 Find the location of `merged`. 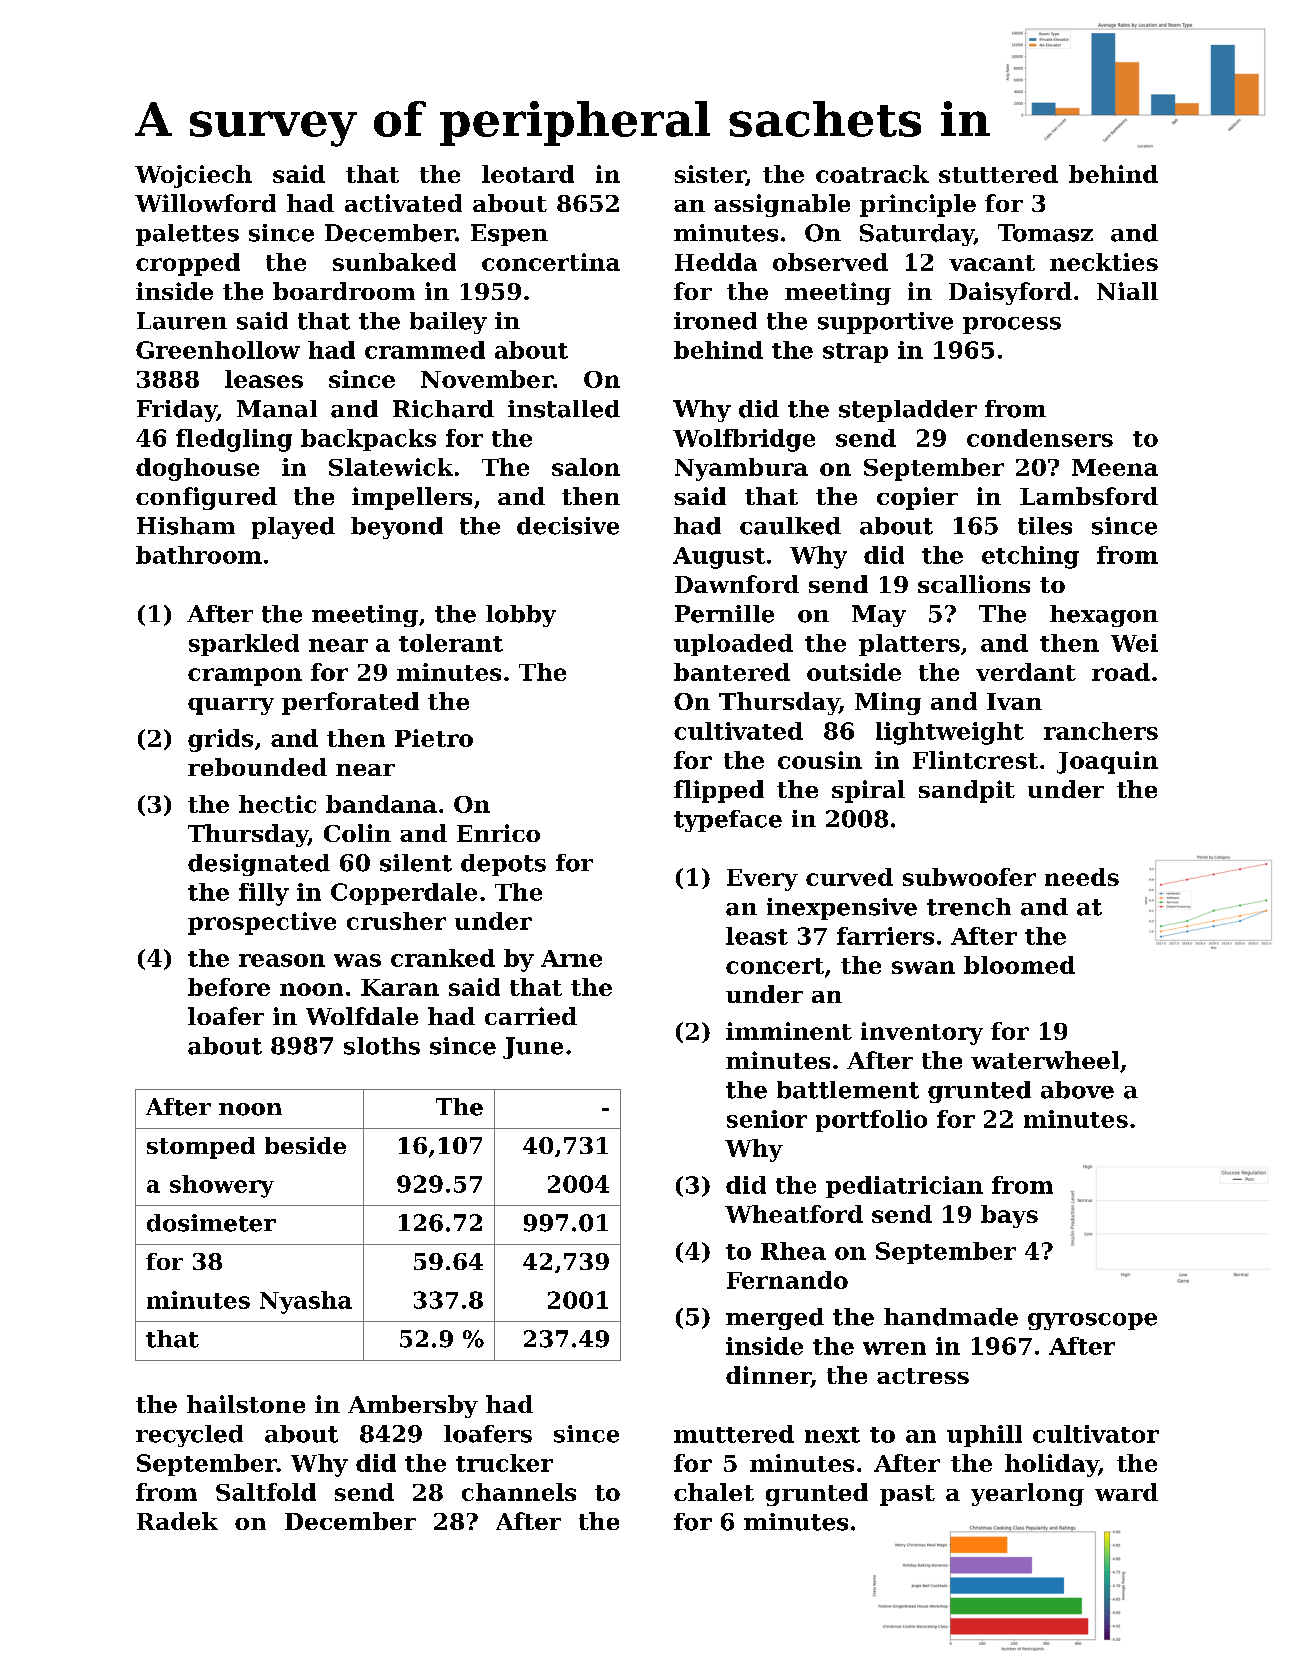

merged is located at coordinates (775, 1319).
